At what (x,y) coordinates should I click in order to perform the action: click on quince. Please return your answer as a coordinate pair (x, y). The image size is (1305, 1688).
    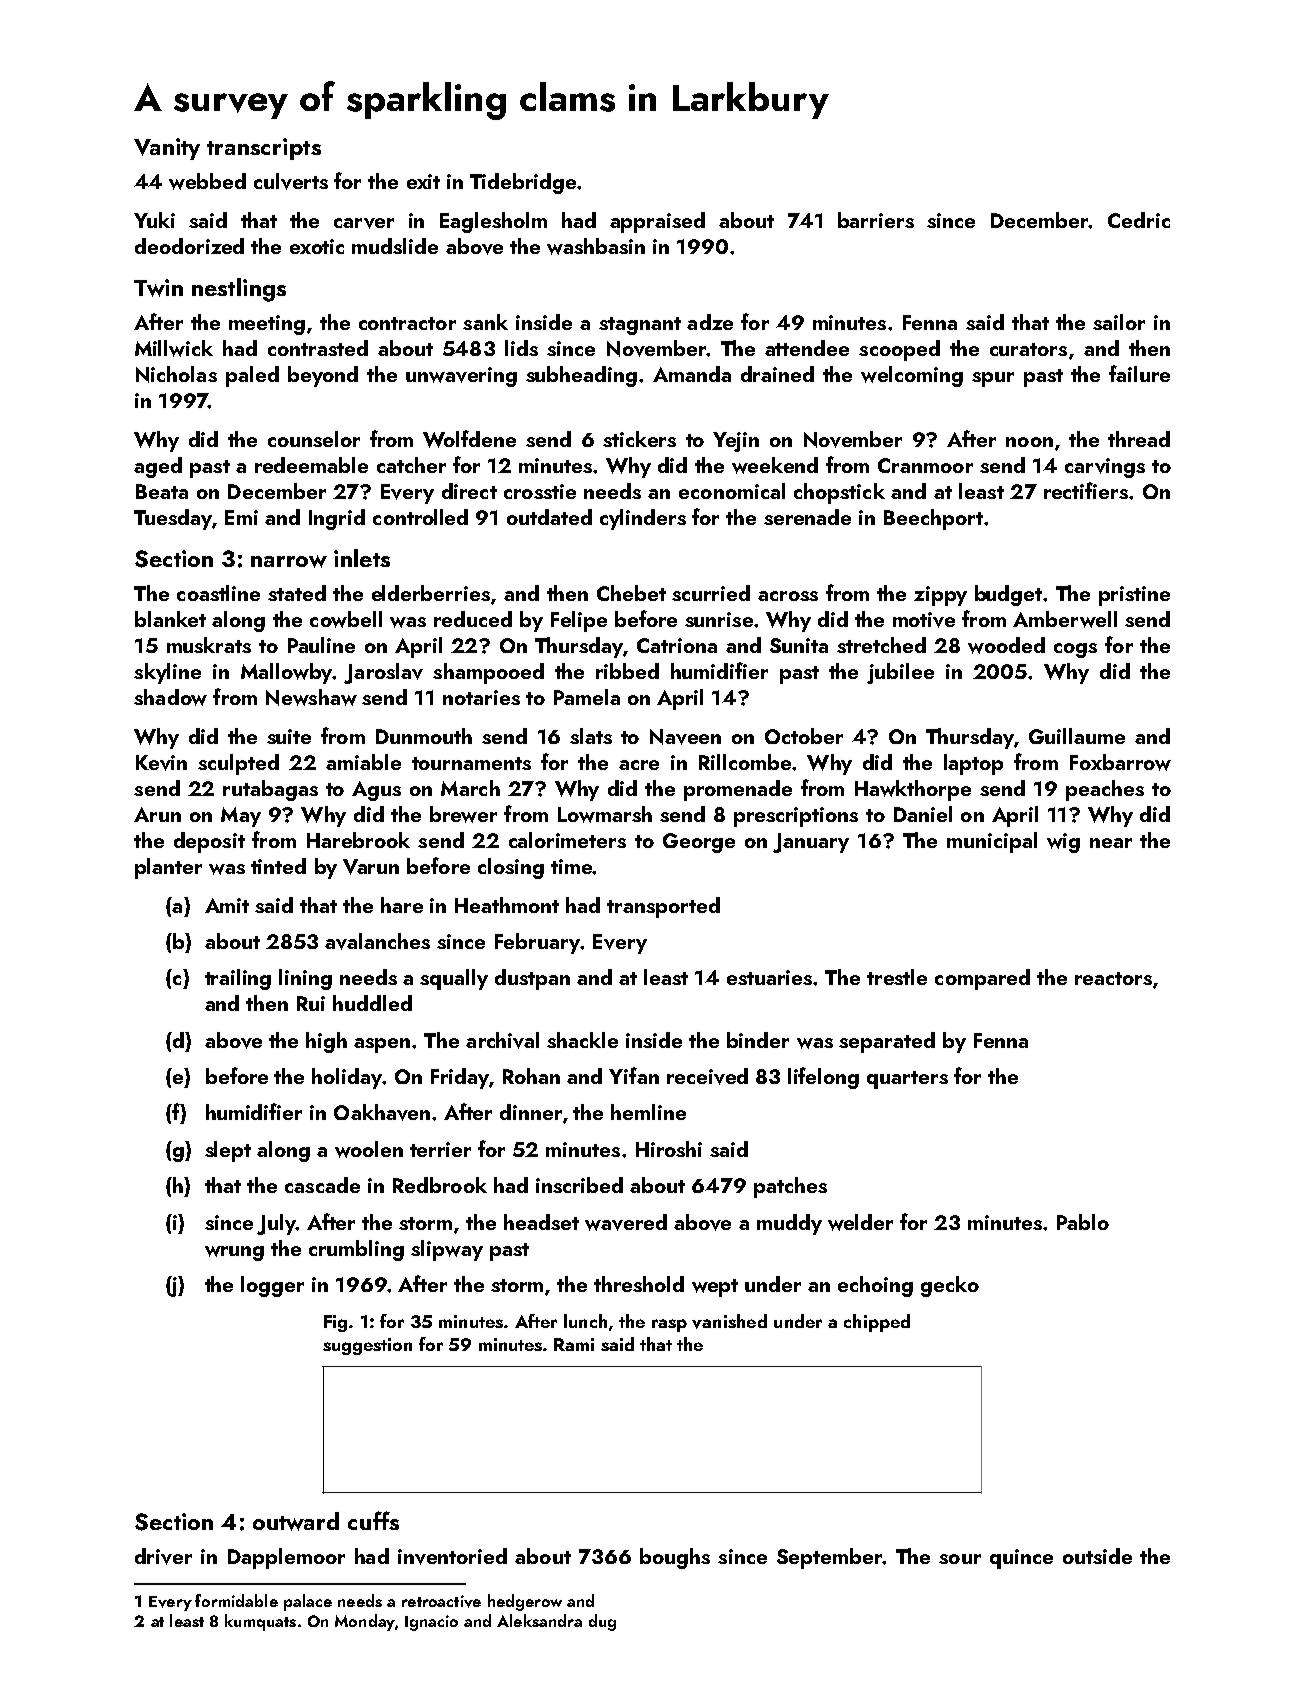
    Looking at the image, I should click on (1021, 1559).
